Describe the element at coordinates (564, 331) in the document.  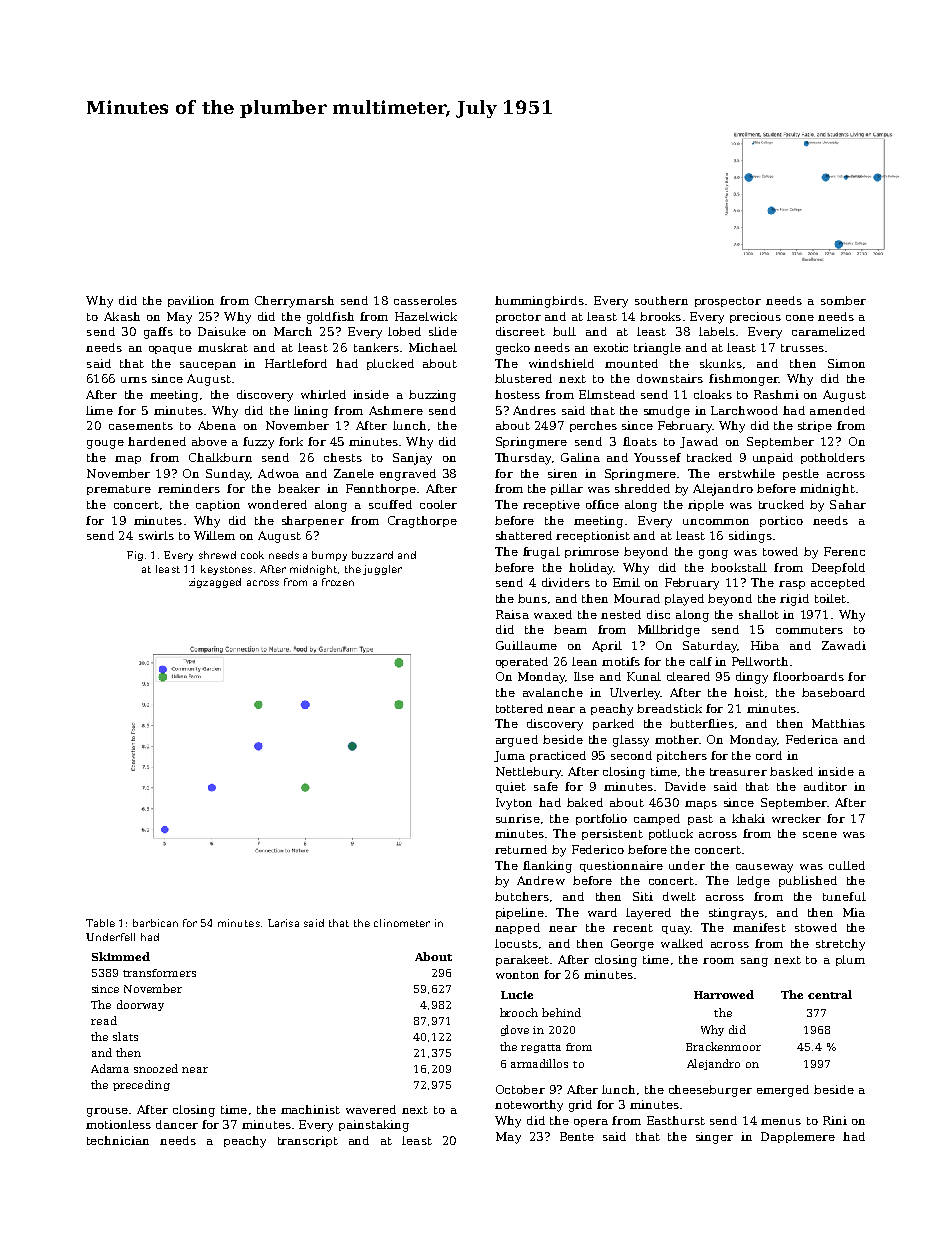
I see `bull` at that location.
